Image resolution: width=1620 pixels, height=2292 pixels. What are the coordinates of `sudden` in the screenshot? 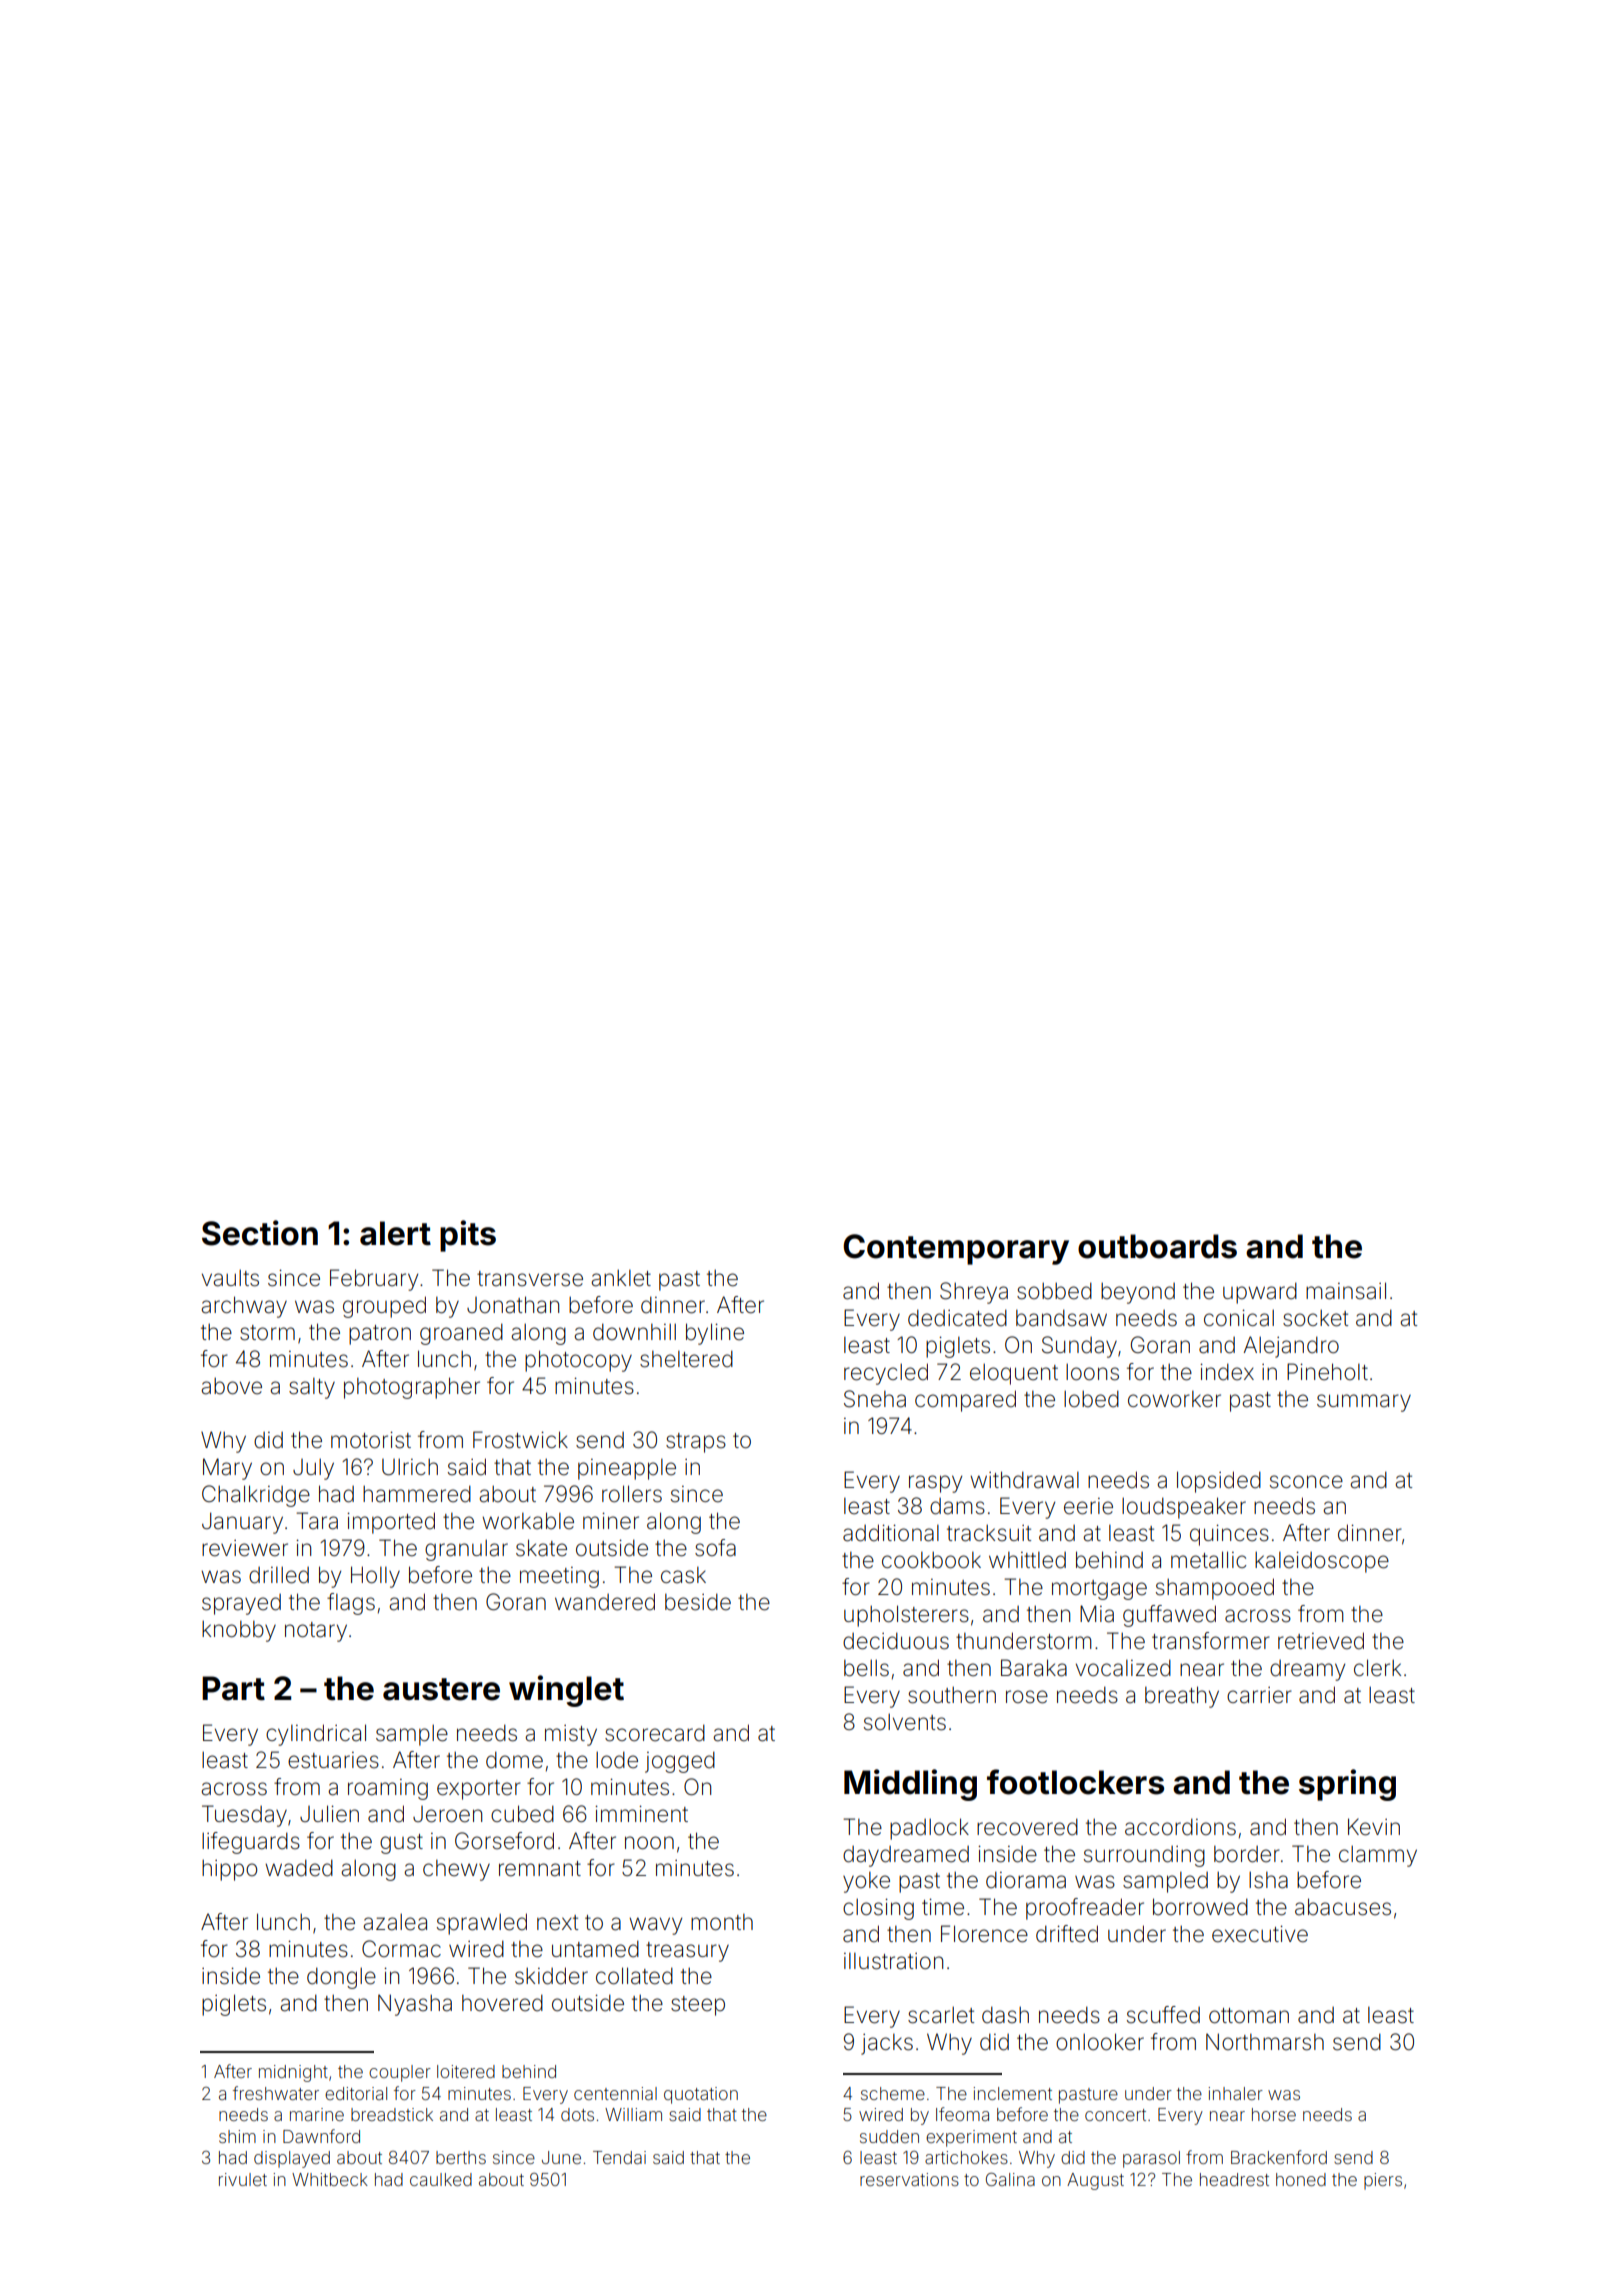 It's located at (889, 2136).
